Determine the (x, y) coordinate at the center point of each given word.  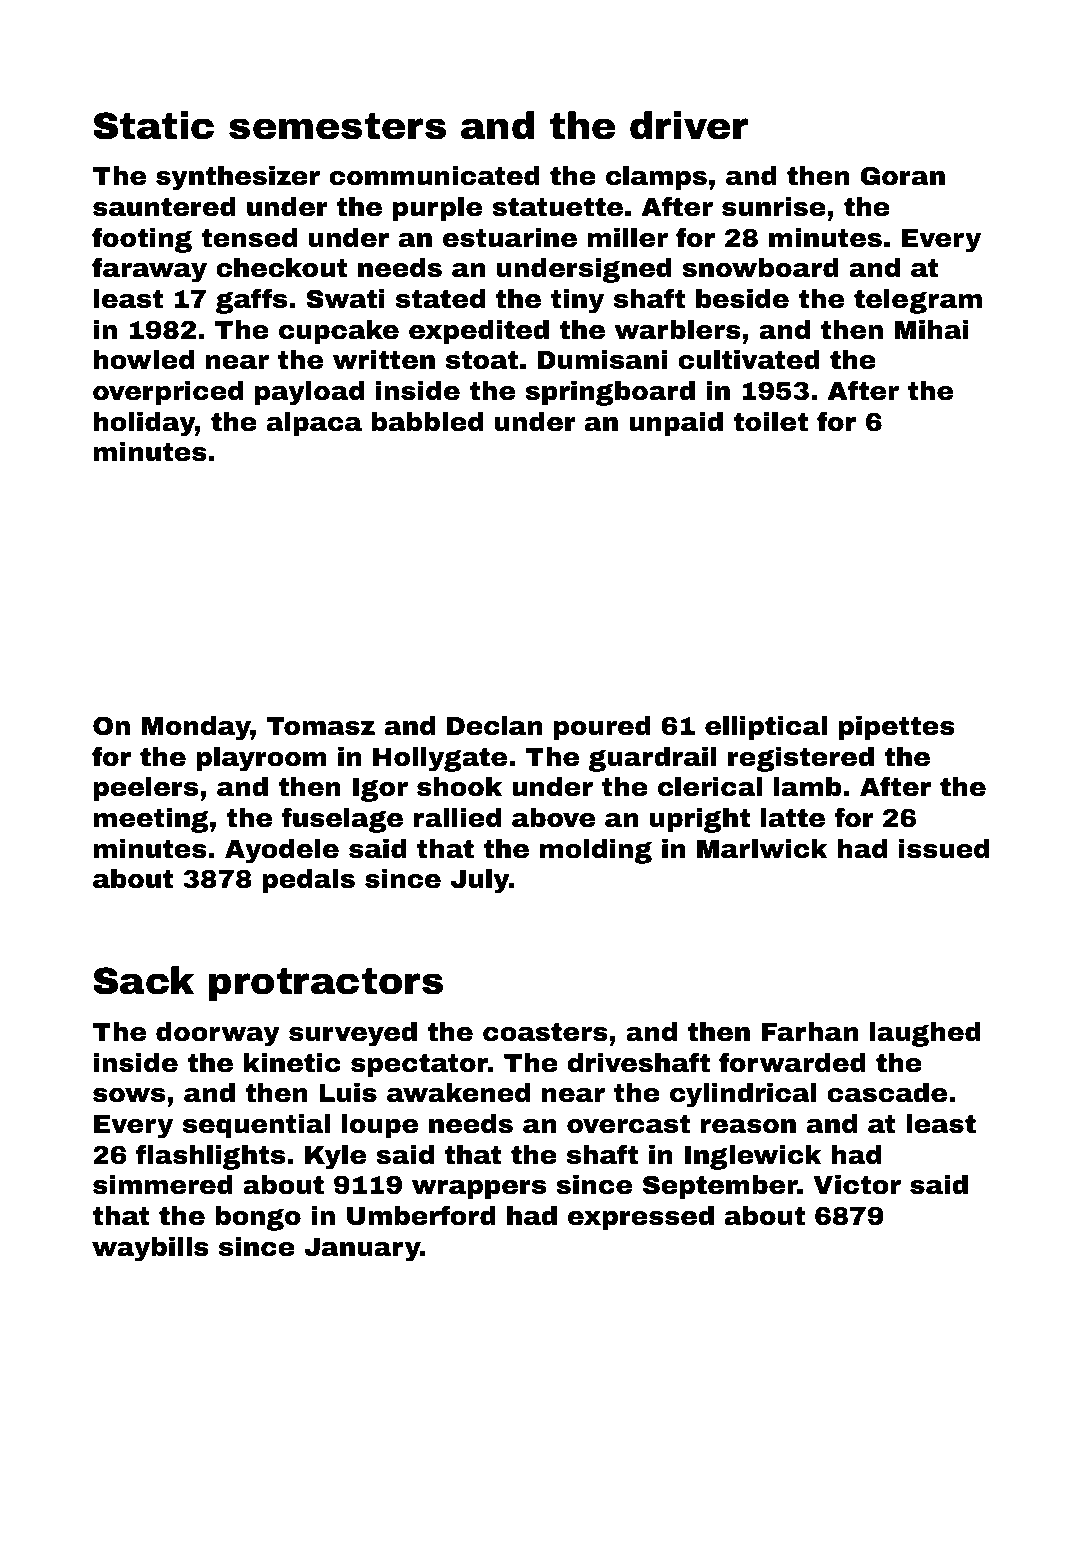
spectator (419, 1065)
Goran (902, 176)
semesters (337, 126)
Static (153, 125)
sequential (256, 1126)
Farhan (810, 1032)
